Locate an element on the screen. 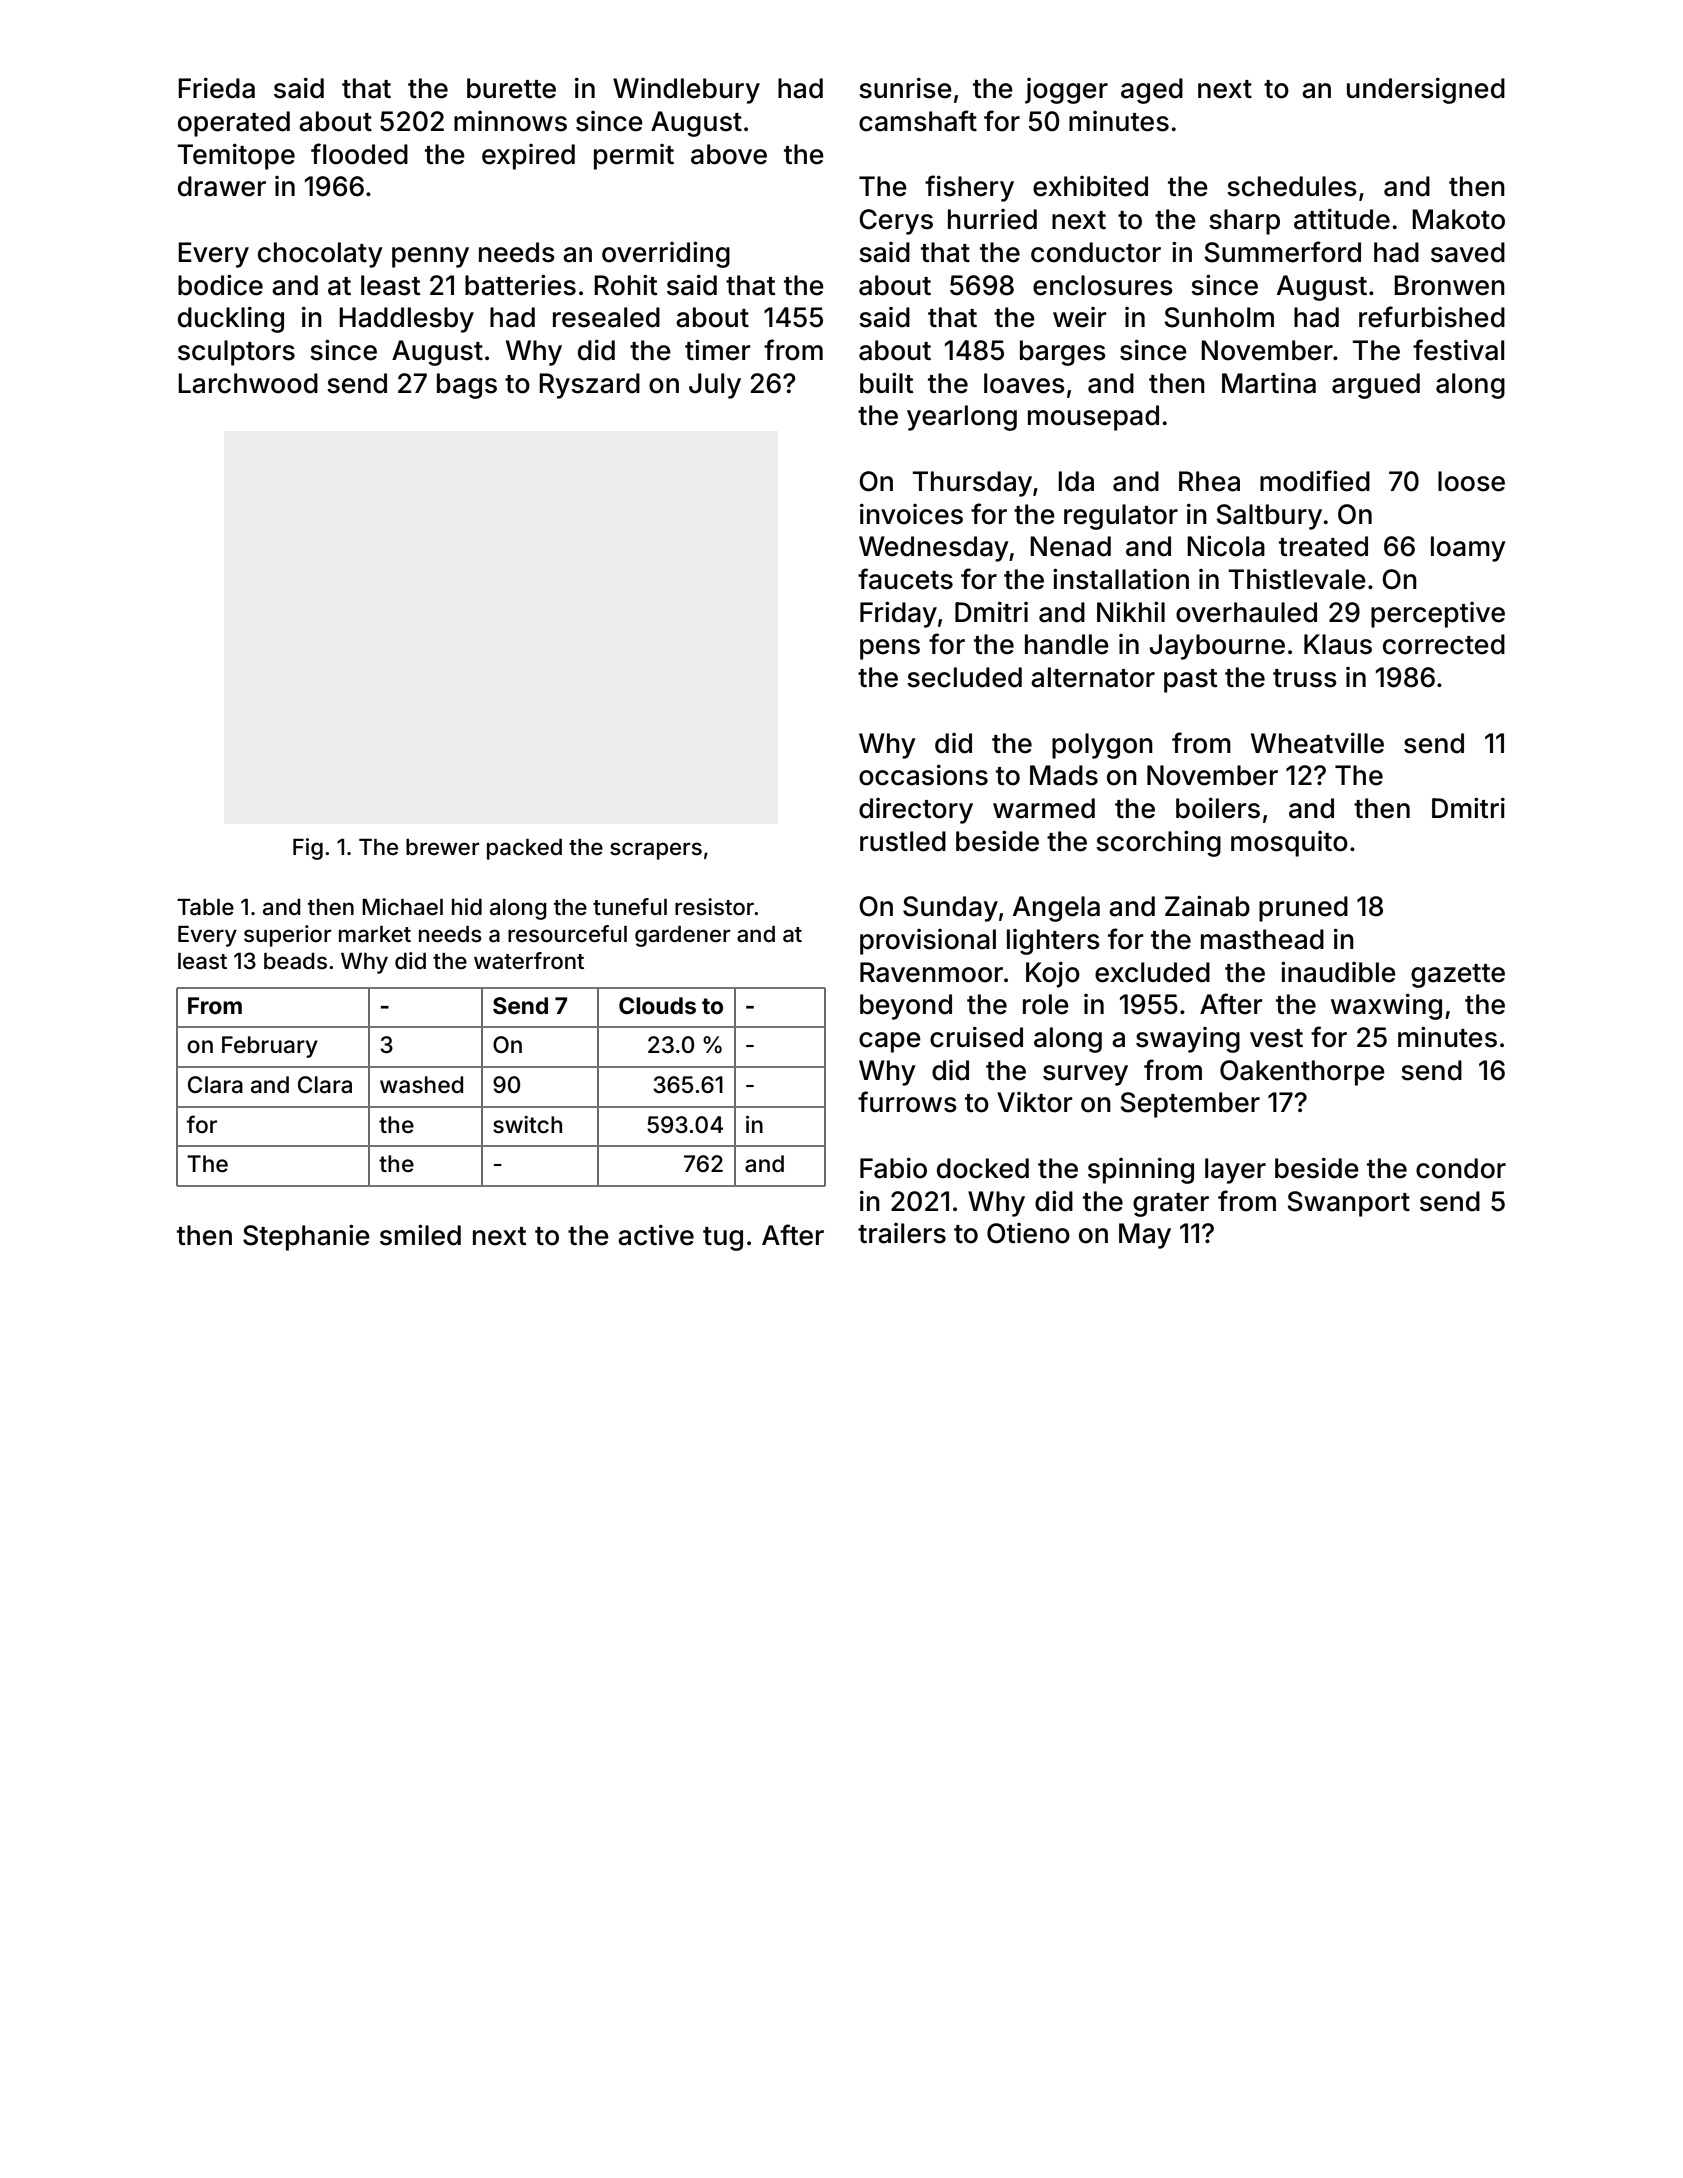  loaves is located at coordinates (1024, 383).
